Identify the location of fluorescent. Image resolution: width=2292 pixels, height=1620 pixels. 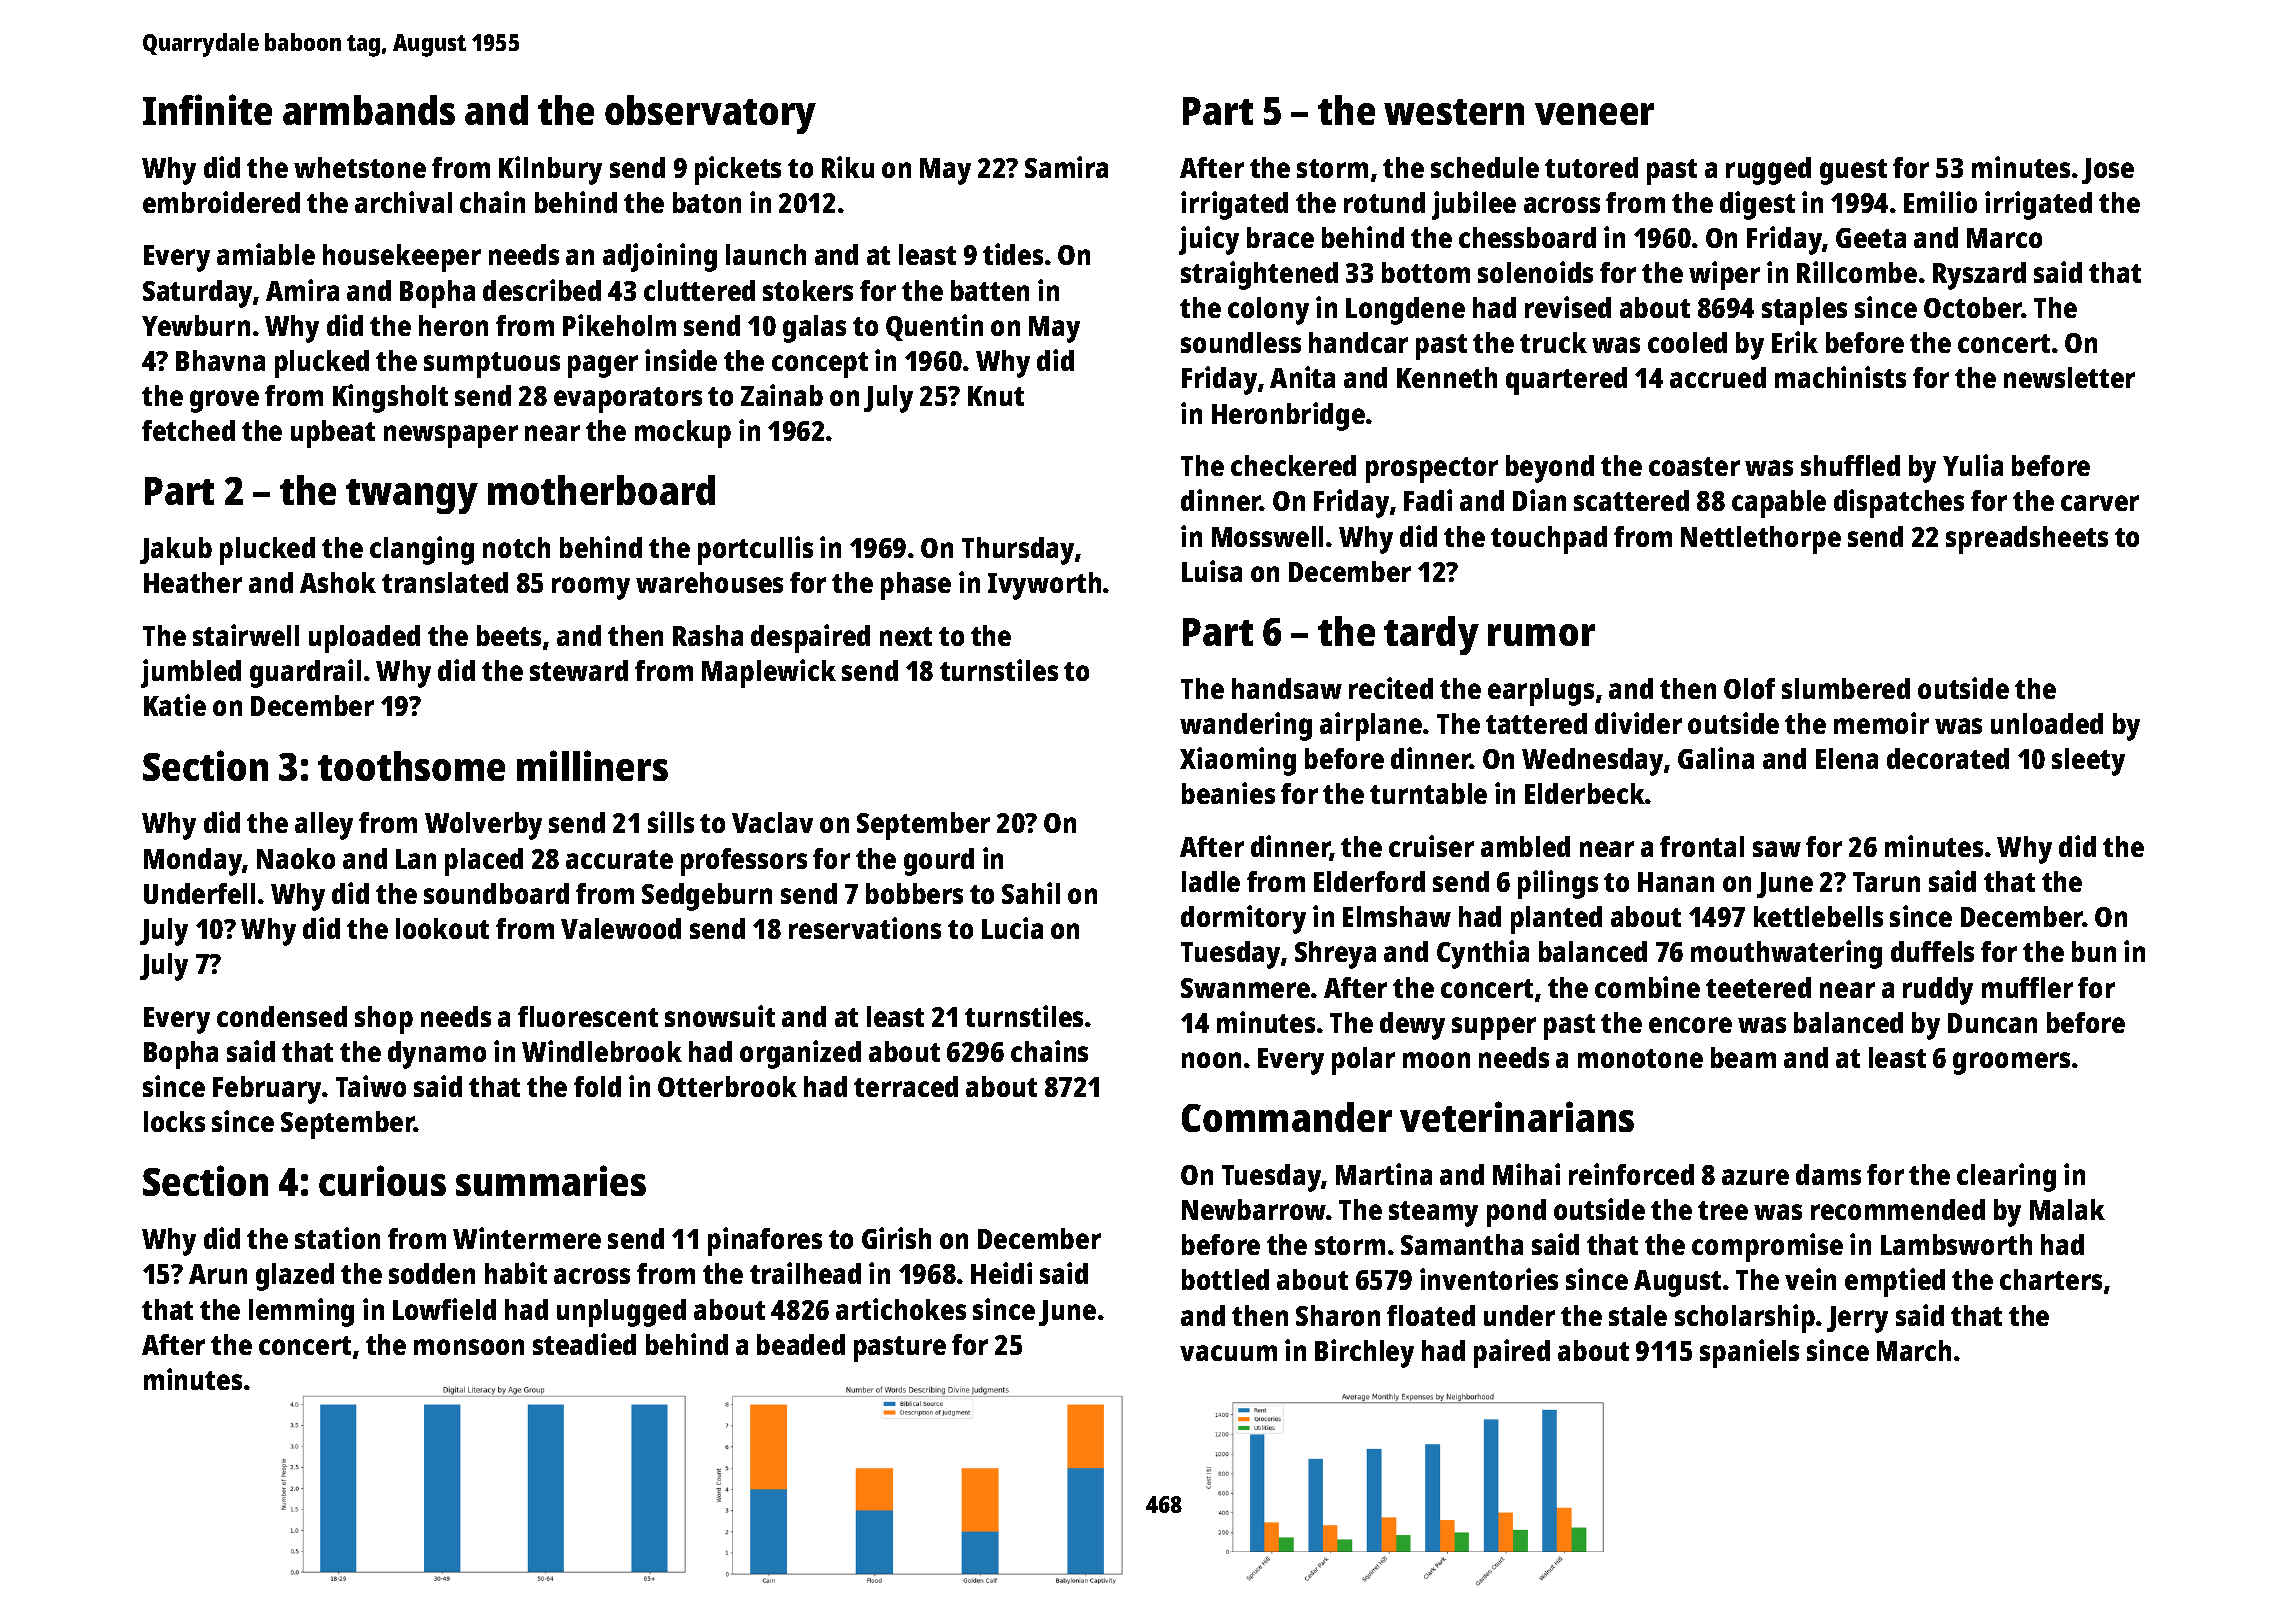
(588, 1016).
